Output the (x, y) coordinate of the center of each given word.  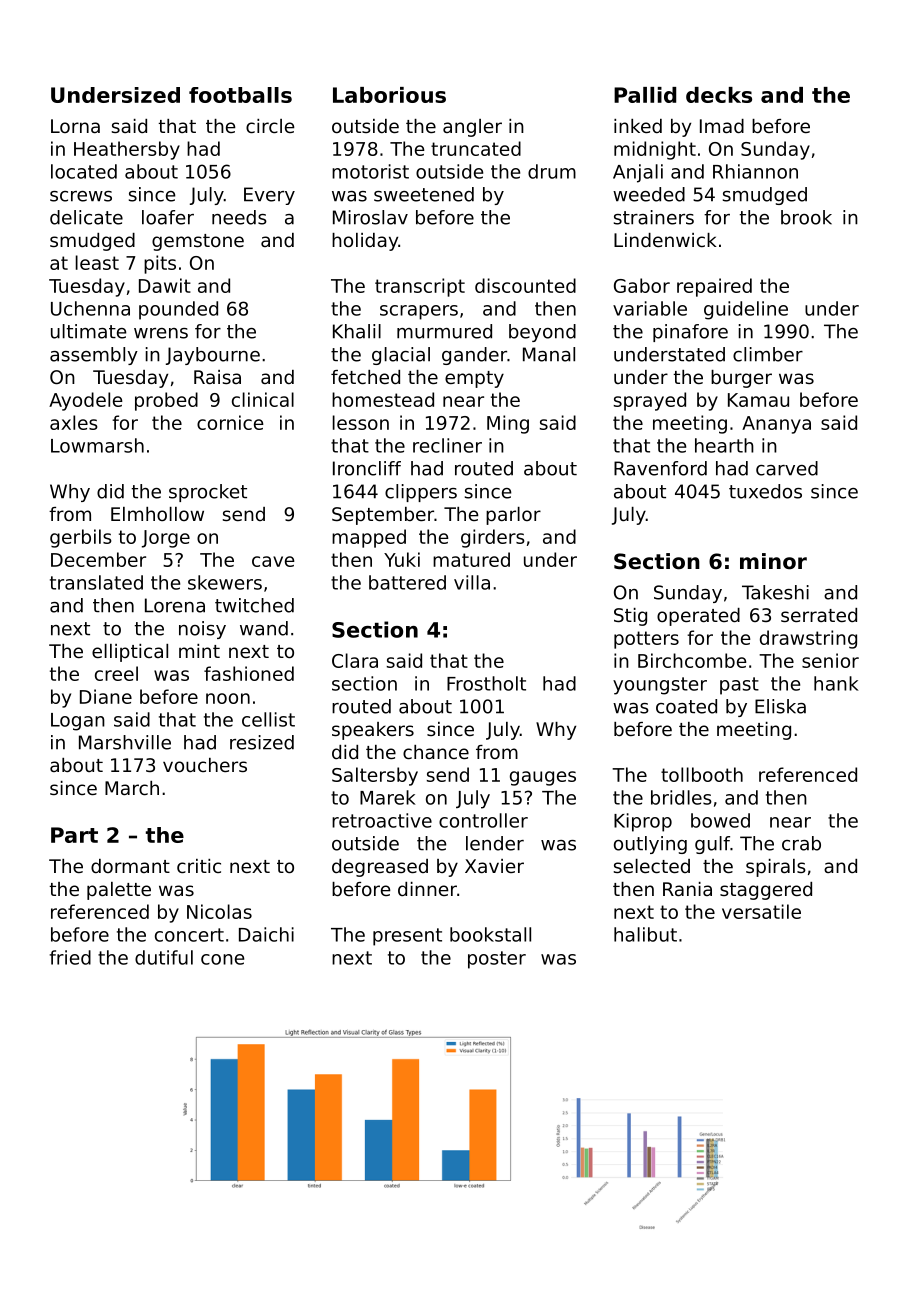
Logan (78, 722)
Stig (630, 617)
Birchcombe (692, 660)
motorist (370, 171)
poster (497, 960)
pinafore (690, 333)
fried (70, 957)
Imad (722, 126)
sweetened (424, 194)
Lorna (75, 126)
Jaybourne (213, 356)
